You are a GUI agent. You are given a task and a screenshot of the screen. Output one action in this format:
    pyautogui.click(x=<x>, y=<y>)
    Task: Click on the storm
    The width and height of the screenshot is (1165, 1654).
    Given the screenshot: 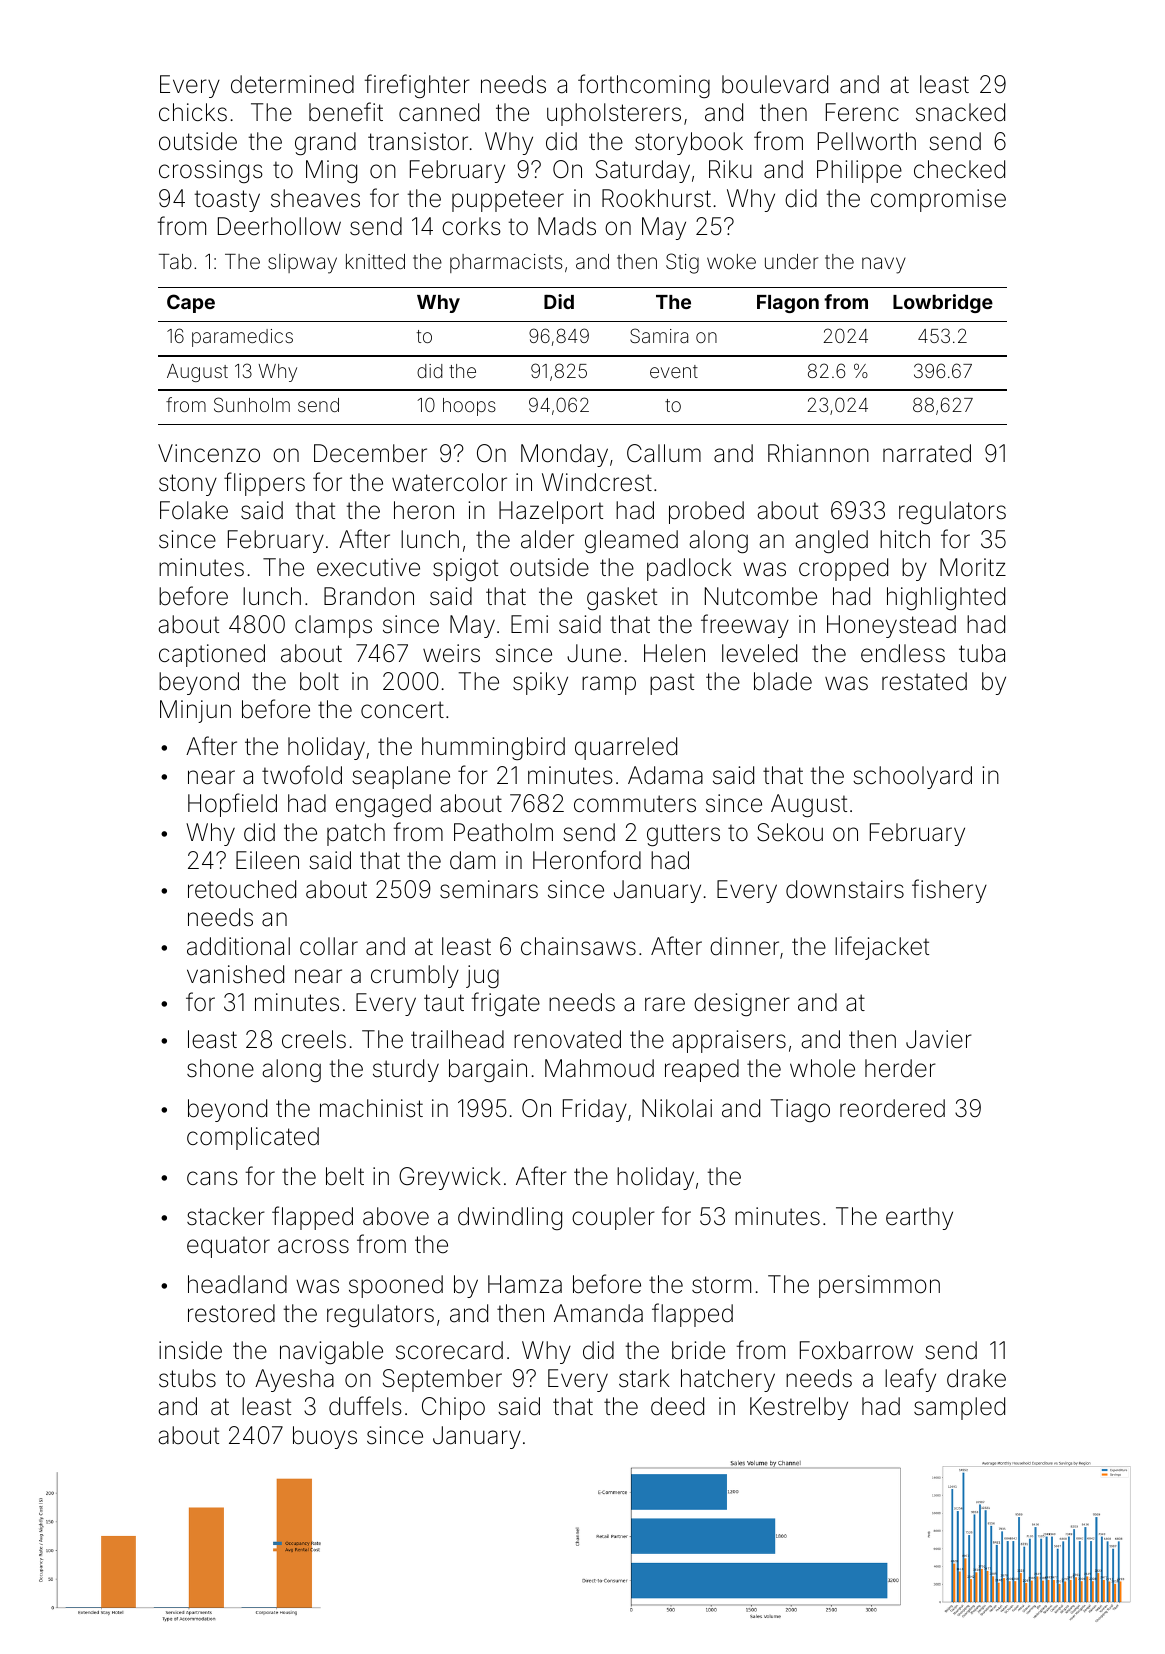 What is the action you would take?
    pyautogui.click(x=721, y=1285)
